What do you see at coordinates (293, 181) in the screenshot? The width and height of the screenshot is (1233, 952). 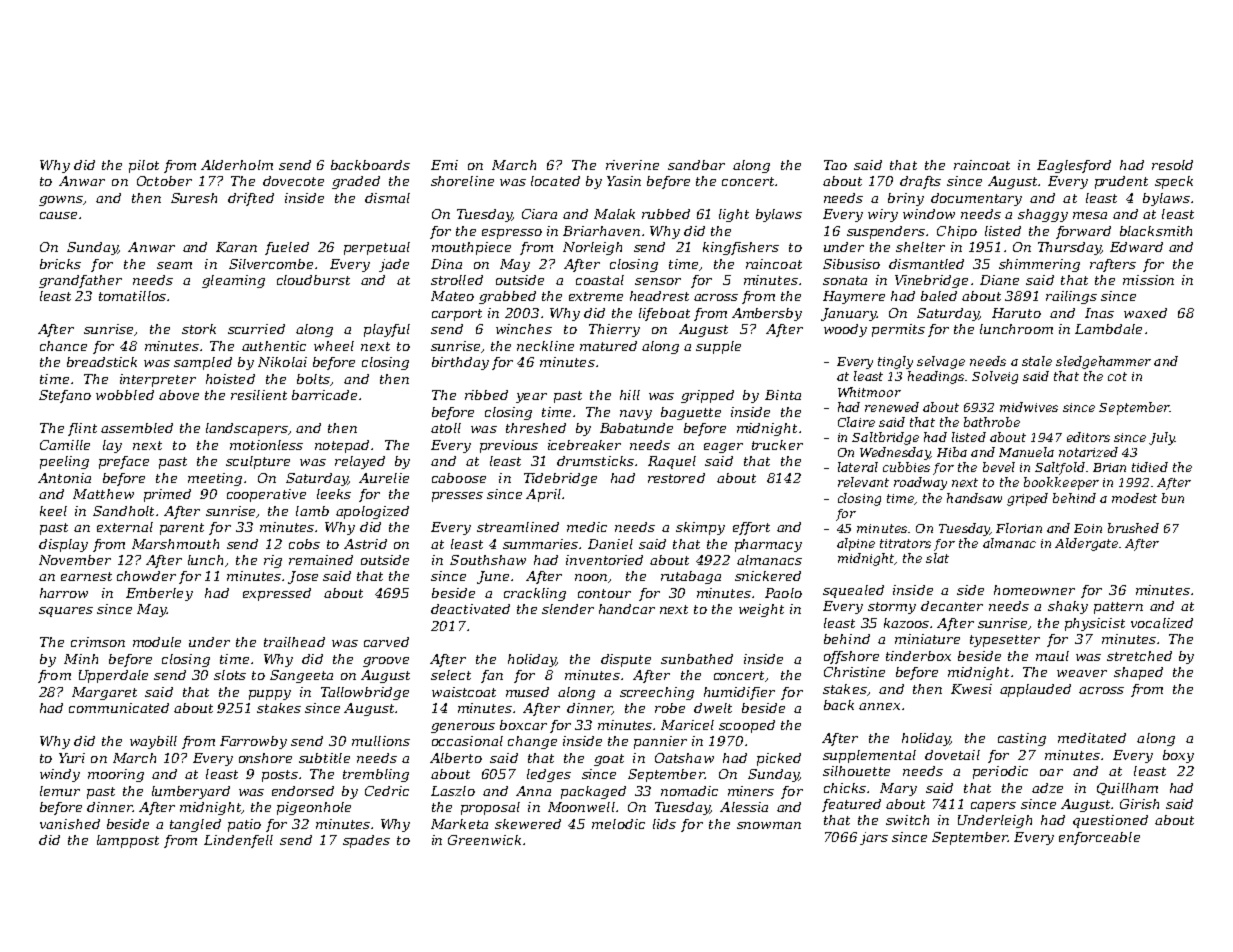 I see `dovecote` at bounding box center [293, 181].
